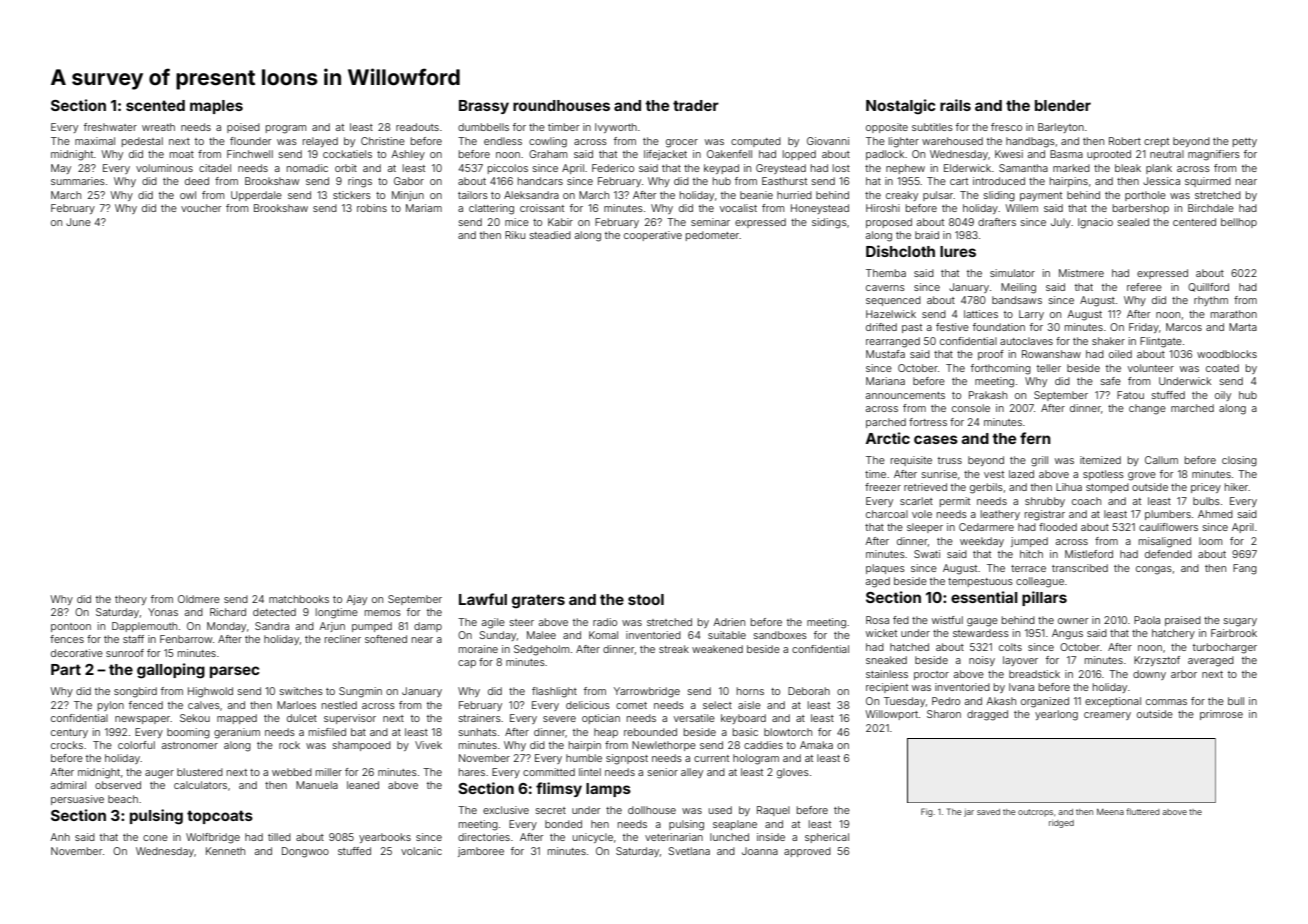 The width and height of the screenshot is (1308, 924). What do you see at coordinates (885, 381) in the screenshot?
I see `Mariana` at bounding box center [885, 381].
